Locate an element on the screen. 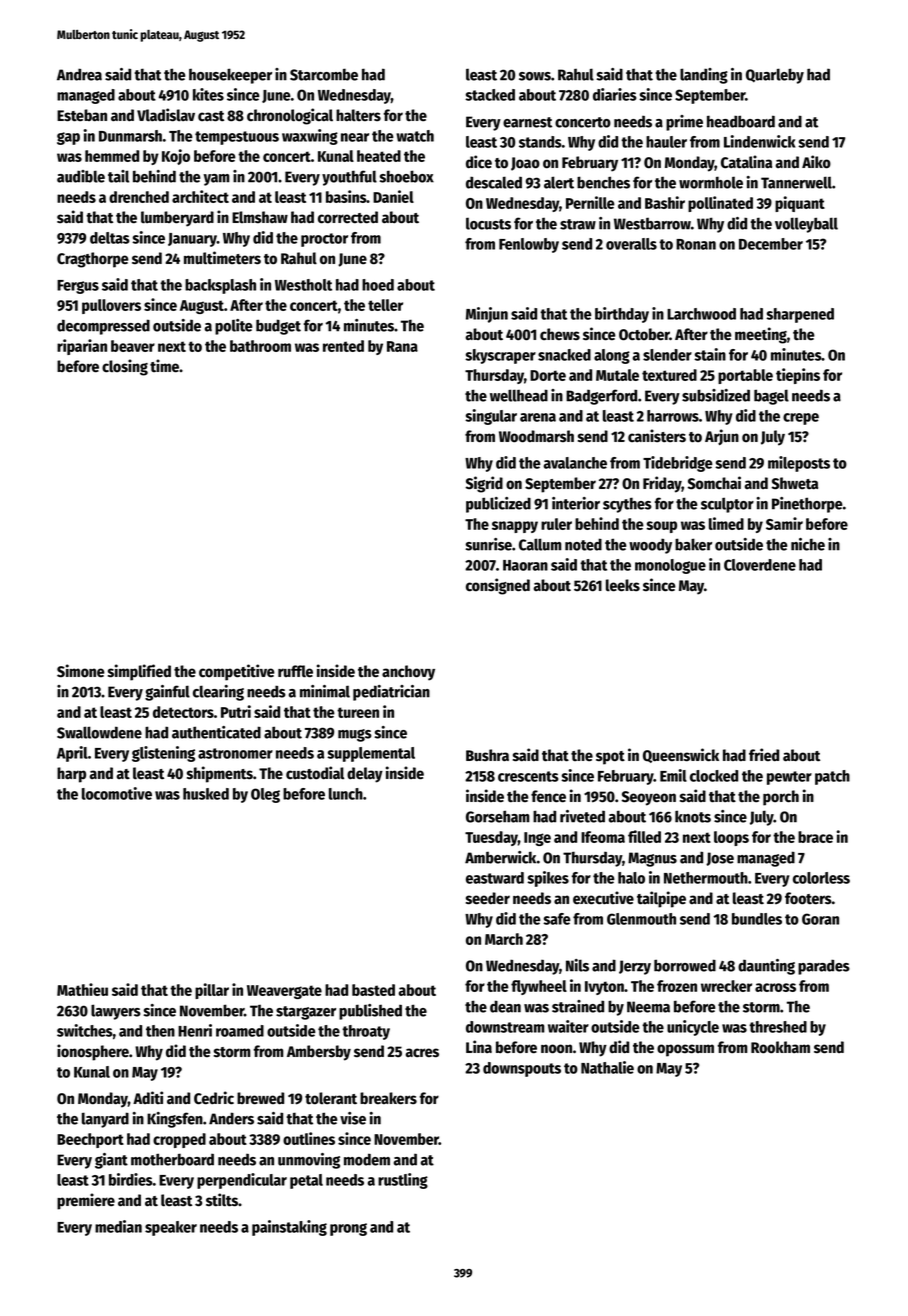 The image size is (908, 1316). patch is located at coordinates (832, 777).
